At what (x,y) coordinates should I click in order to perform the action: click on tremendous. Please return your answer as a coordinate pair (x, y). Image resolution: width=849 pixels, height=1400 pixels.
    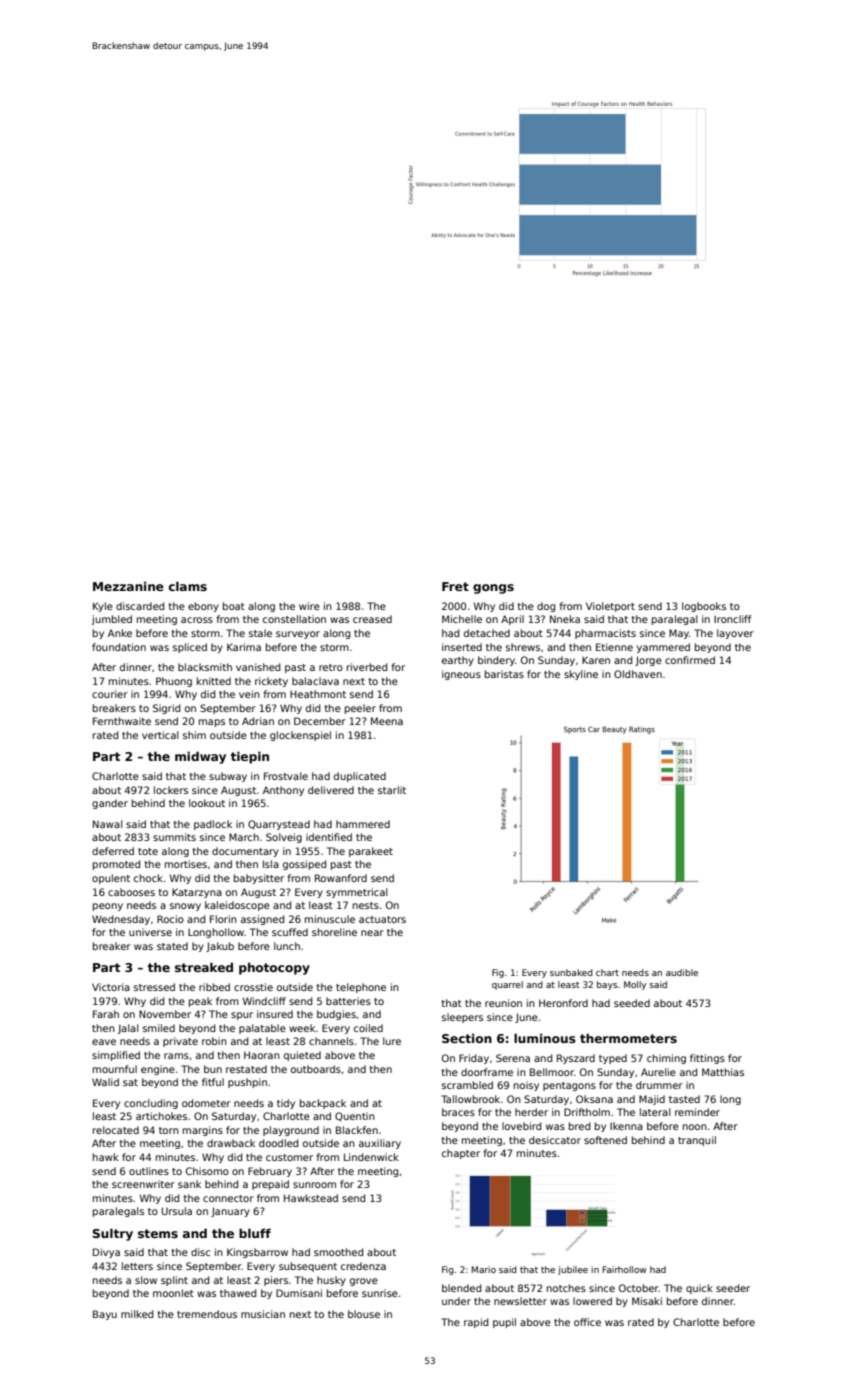
    Looking at the image, I should click on (207, 1314).
